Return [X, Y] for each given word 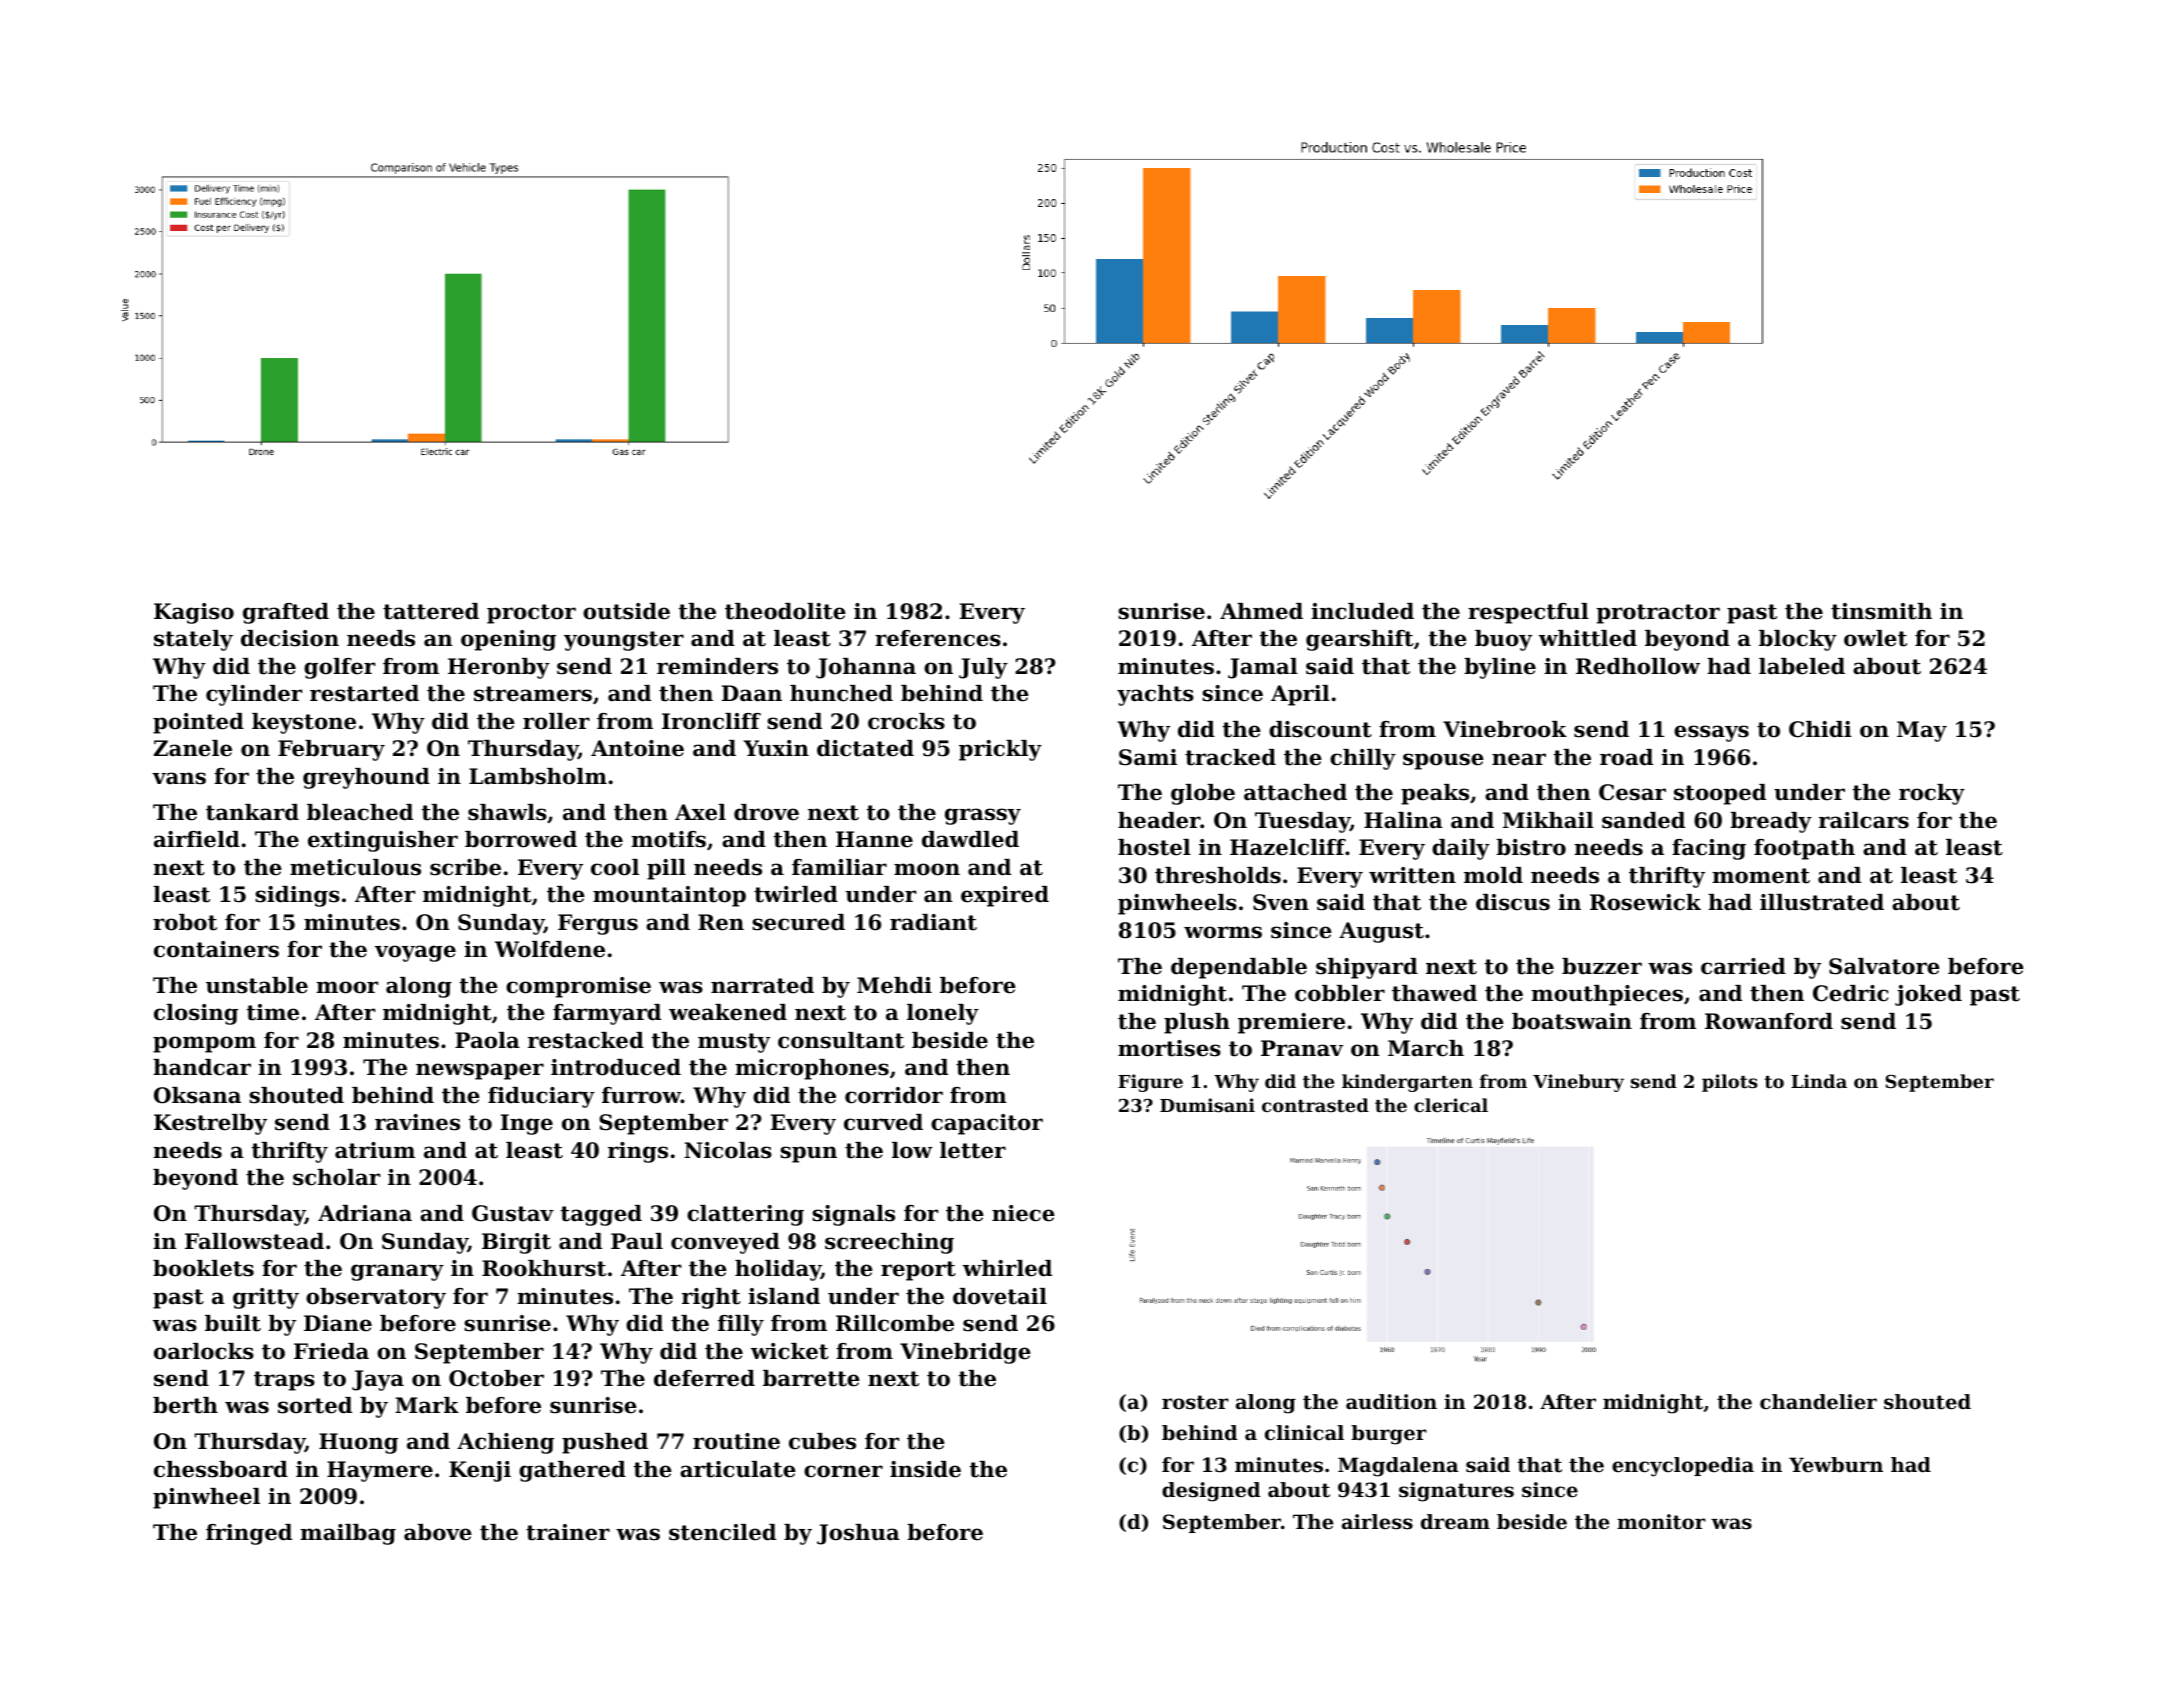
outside [626, 611]
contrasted [1315, 1105]
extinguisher [383, 841]
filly [741, 1325]
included [1362, 611]
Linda [1819, 1081]
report [918, 1271]
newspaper [480, 1071]
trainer [568, 1532]
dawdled [970, 839]
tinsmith [1881, 611]
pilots [1730, 1083]
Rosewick [1645, 902]
